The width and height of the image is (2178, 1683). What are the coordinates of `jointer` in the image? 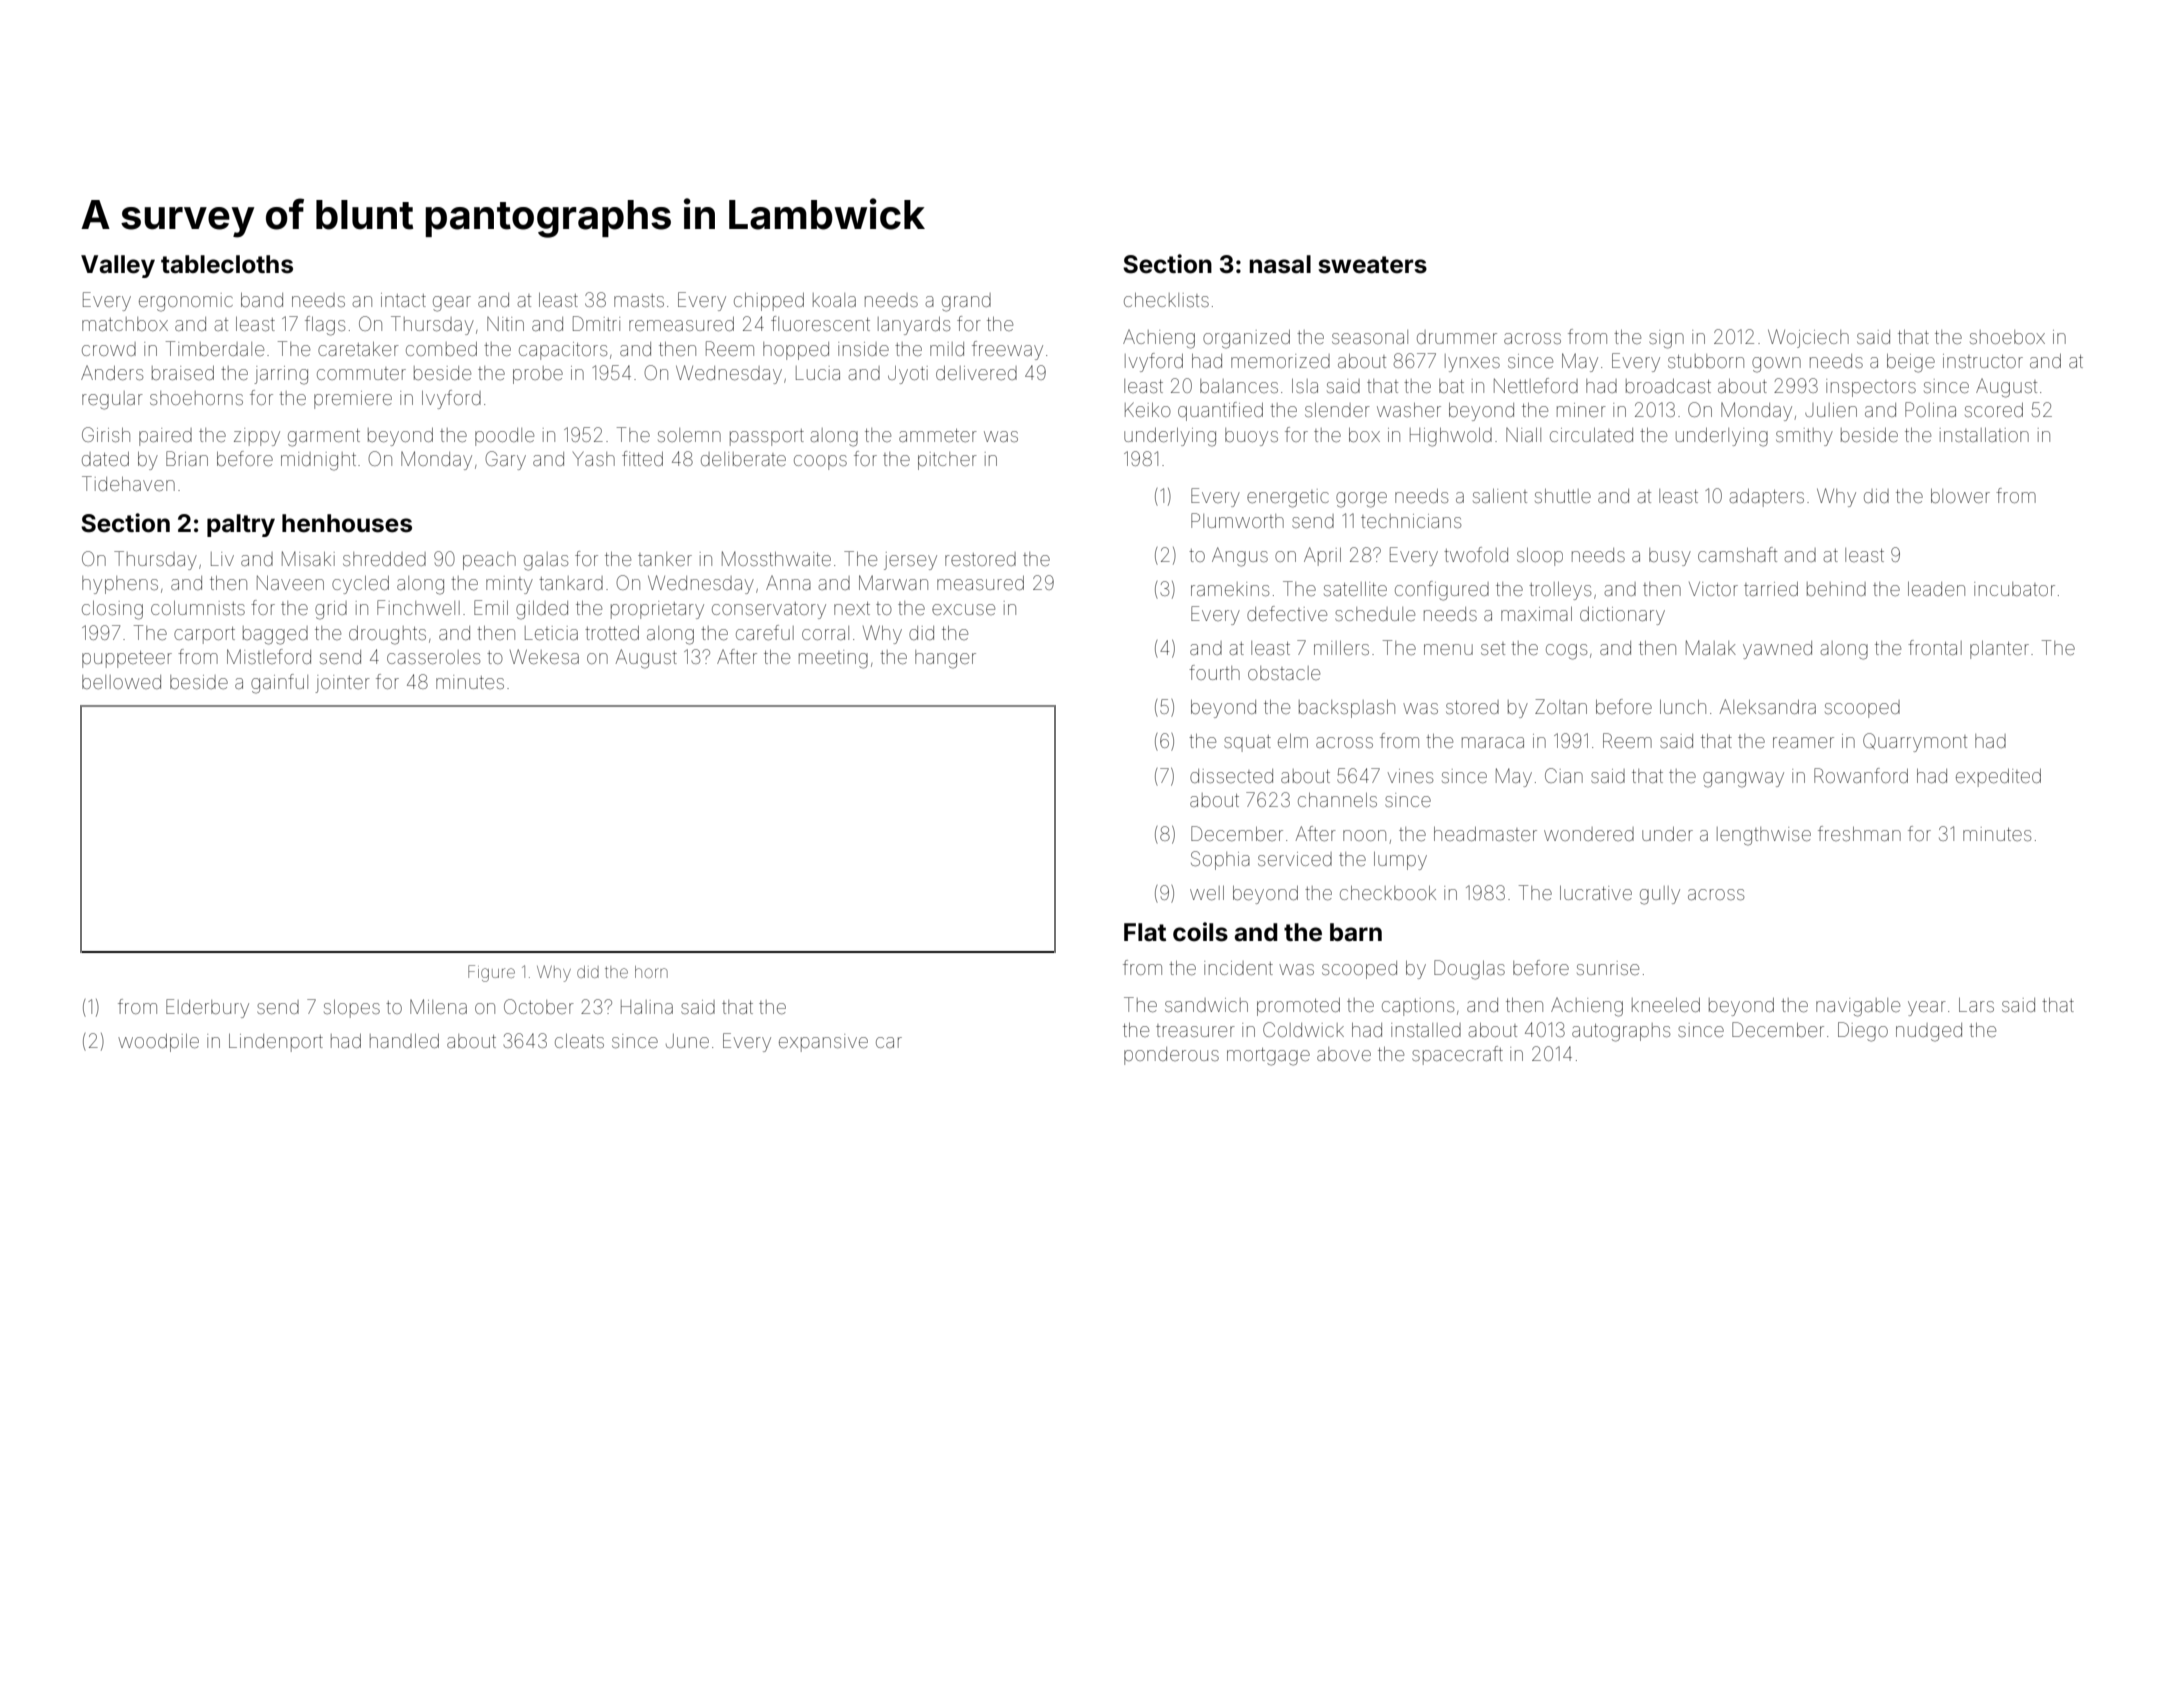 It's located at (342, 684).
